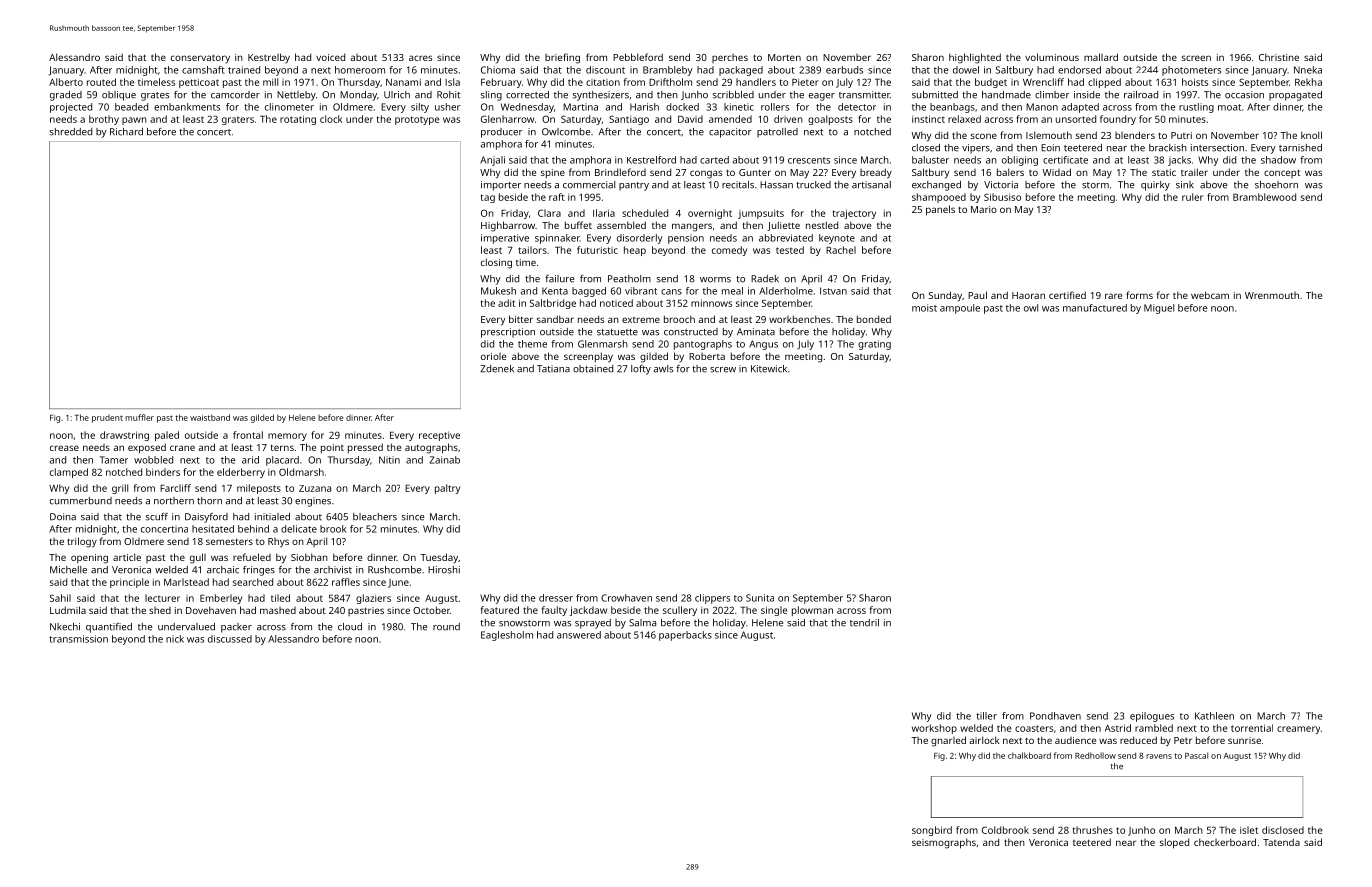 This screenshot has height=887, width=1372. Describe the element at coordinates (723, 370) in the screenshot. I see `screw` at that location.
